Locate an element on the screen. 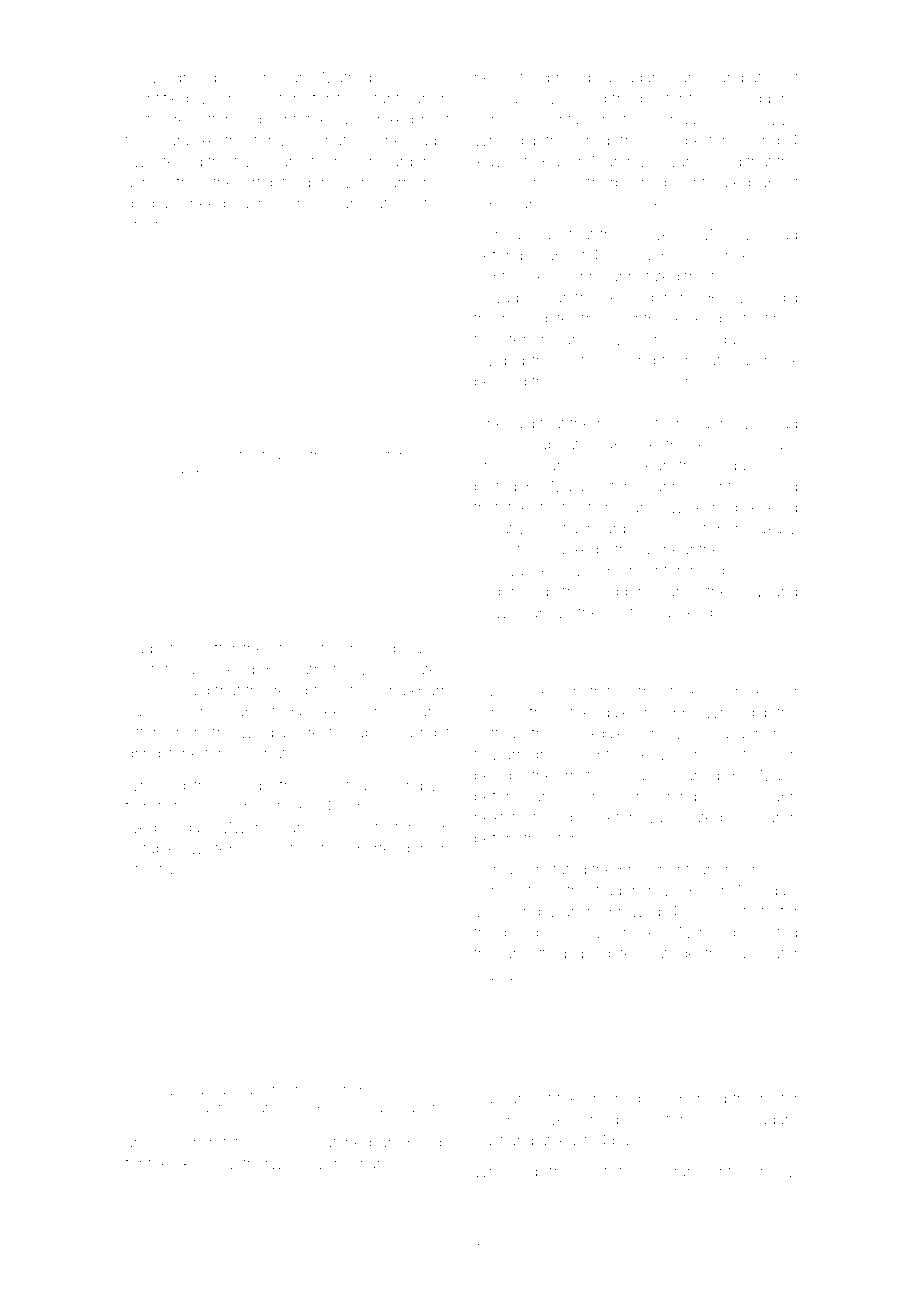 Image resolution: width=924 pixels, height=1314 pixels. Mwende is located at coordinates (250, 827).
